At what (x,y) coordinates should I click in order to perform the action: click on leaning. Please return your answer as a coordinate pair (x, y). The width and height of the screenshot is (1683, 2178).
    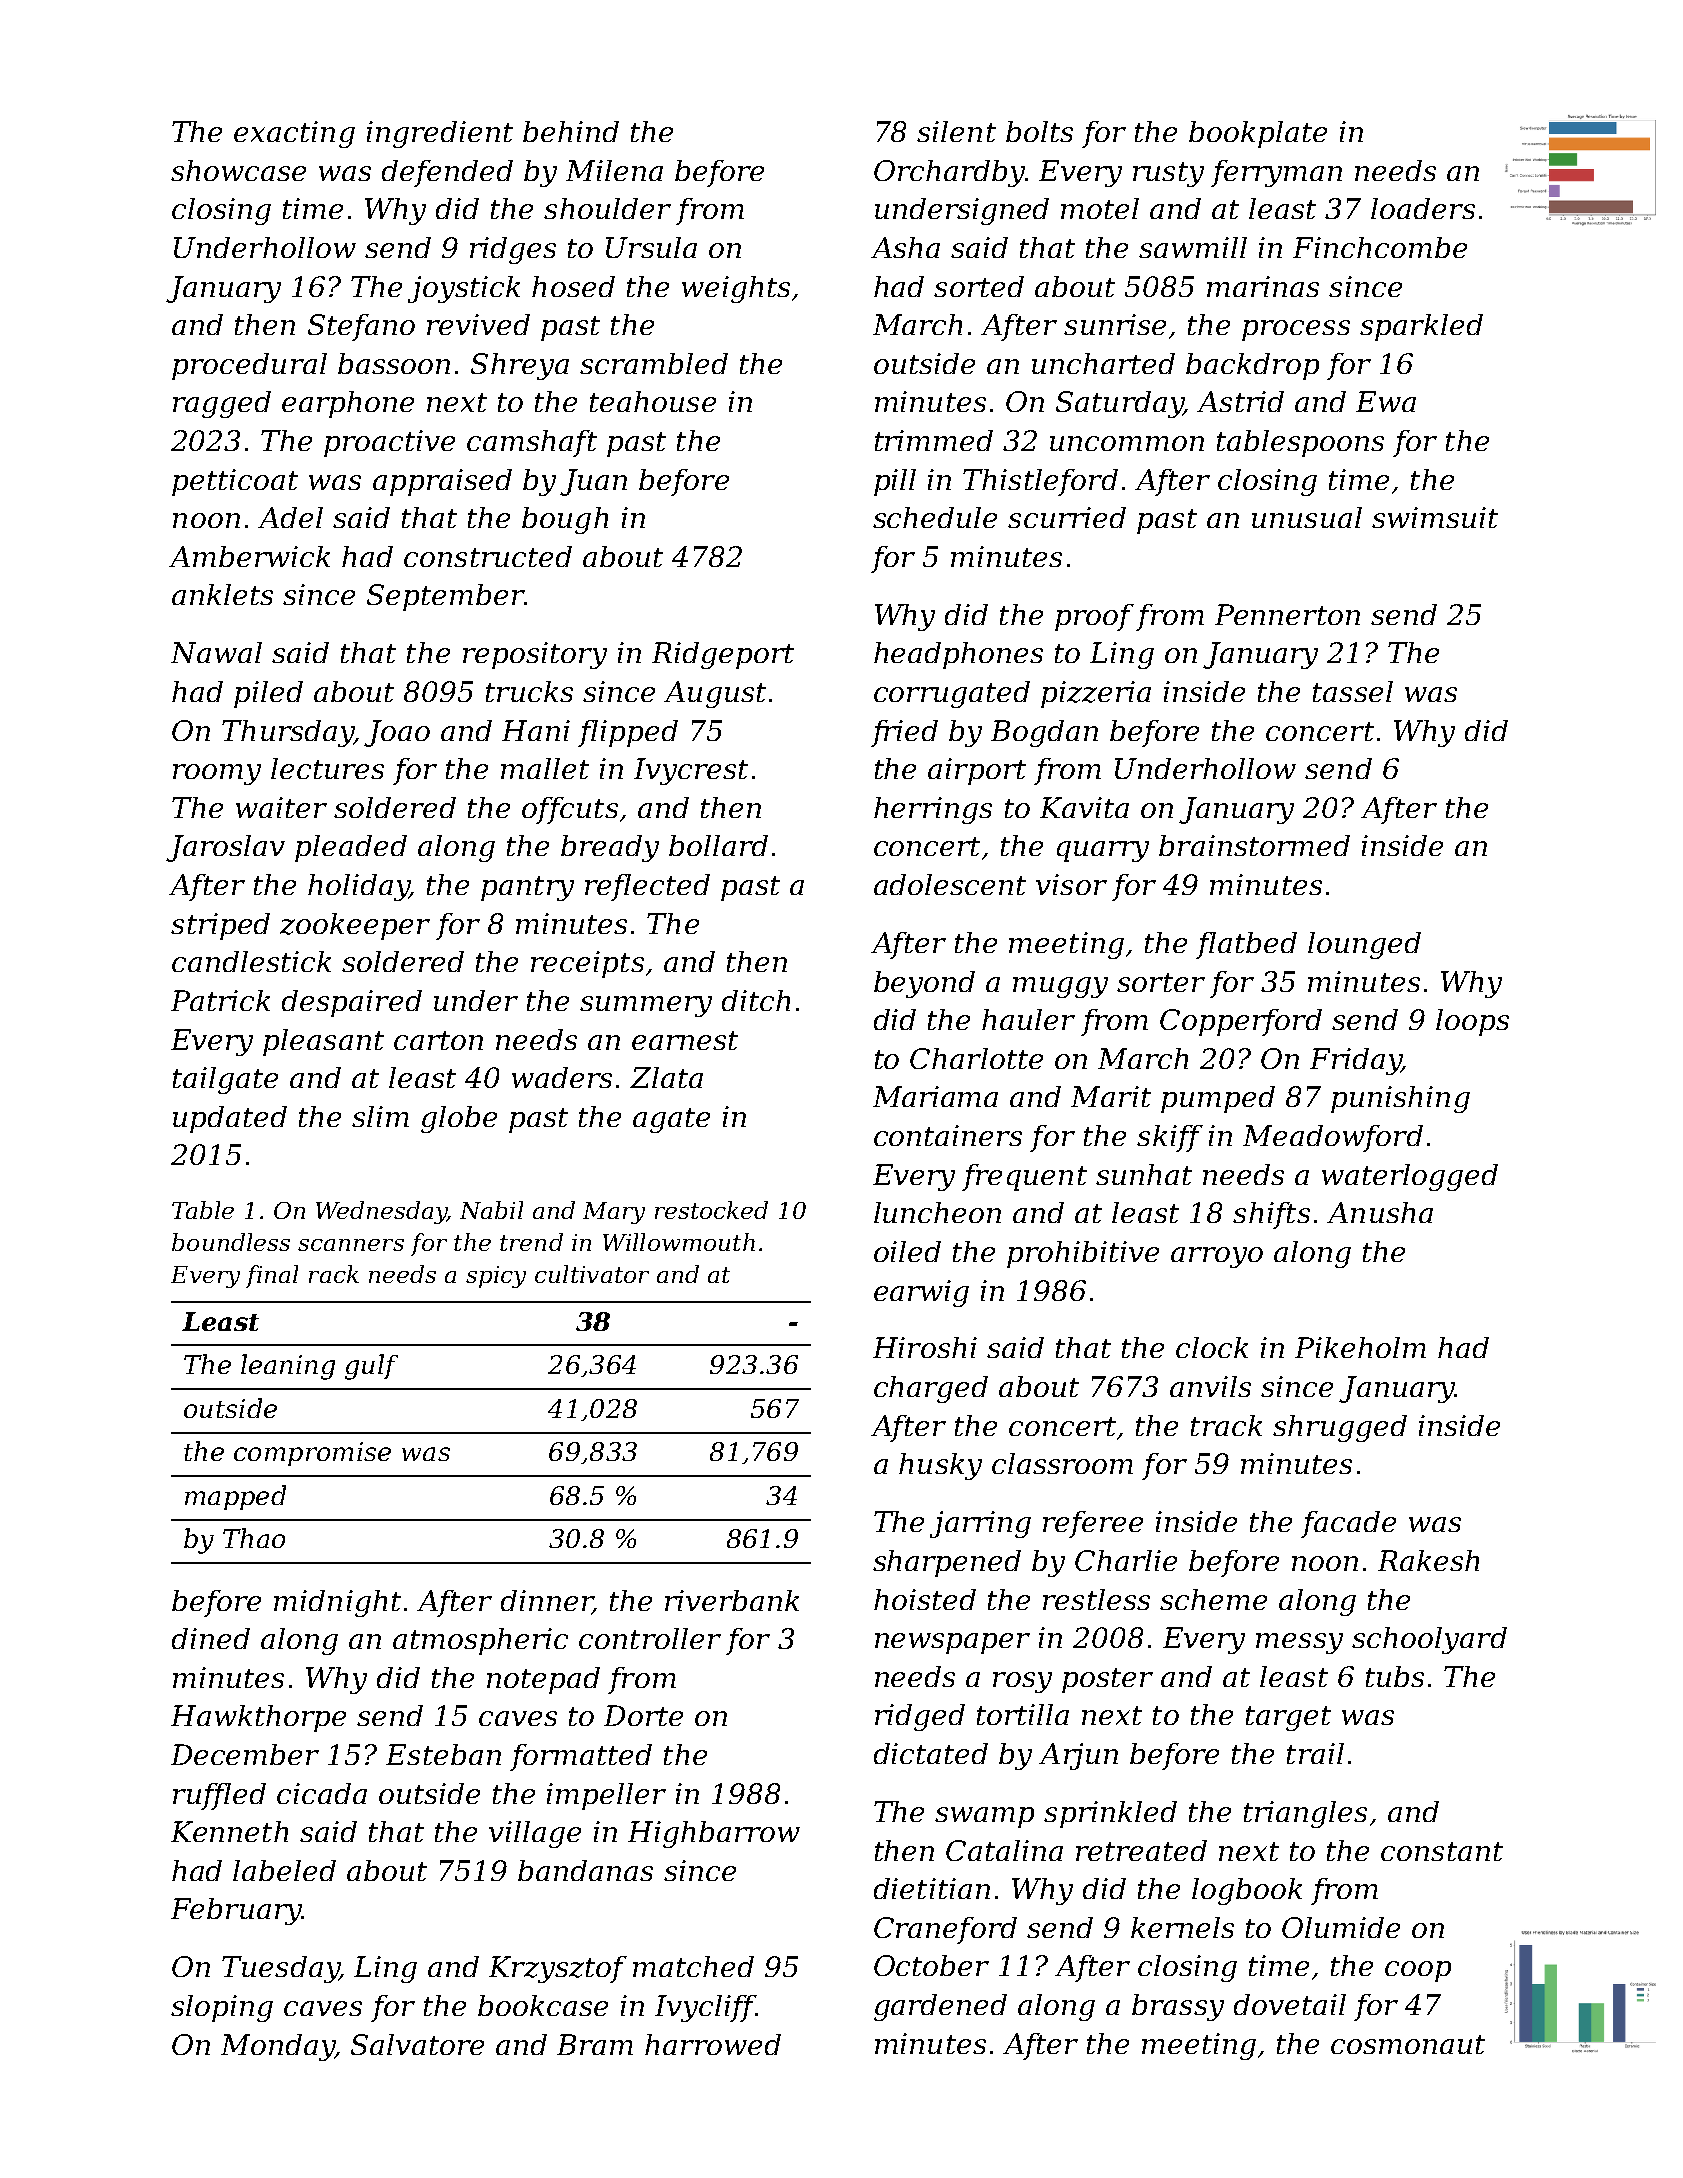
    Looking at the image, I should click on (288, 1367).
